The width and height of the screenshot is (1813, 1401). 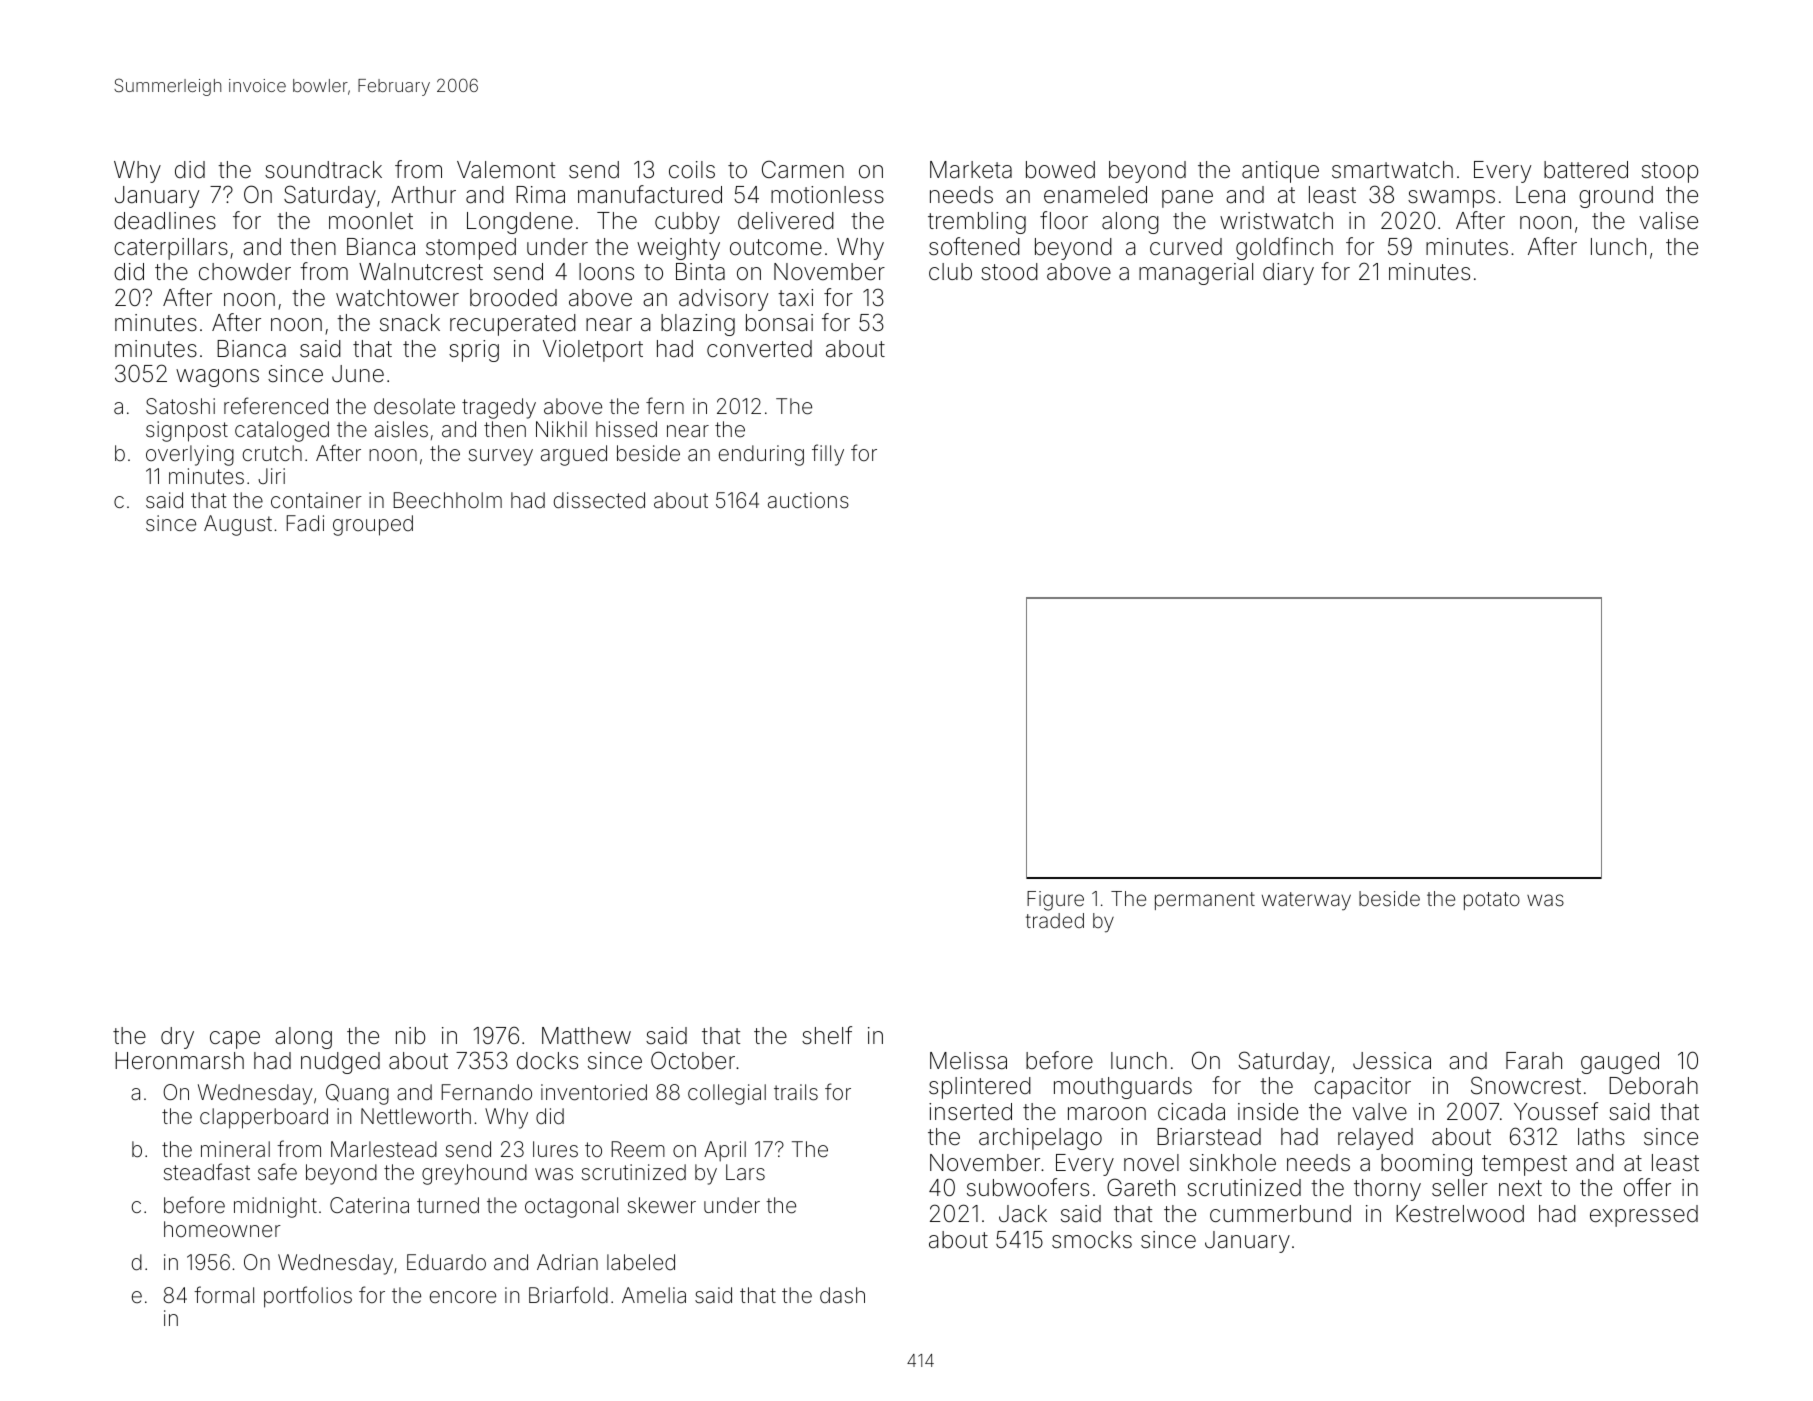 What do you see at coordinates (238, 525) in the screenshot?
I see `August` at bounding box center [238, 525].
